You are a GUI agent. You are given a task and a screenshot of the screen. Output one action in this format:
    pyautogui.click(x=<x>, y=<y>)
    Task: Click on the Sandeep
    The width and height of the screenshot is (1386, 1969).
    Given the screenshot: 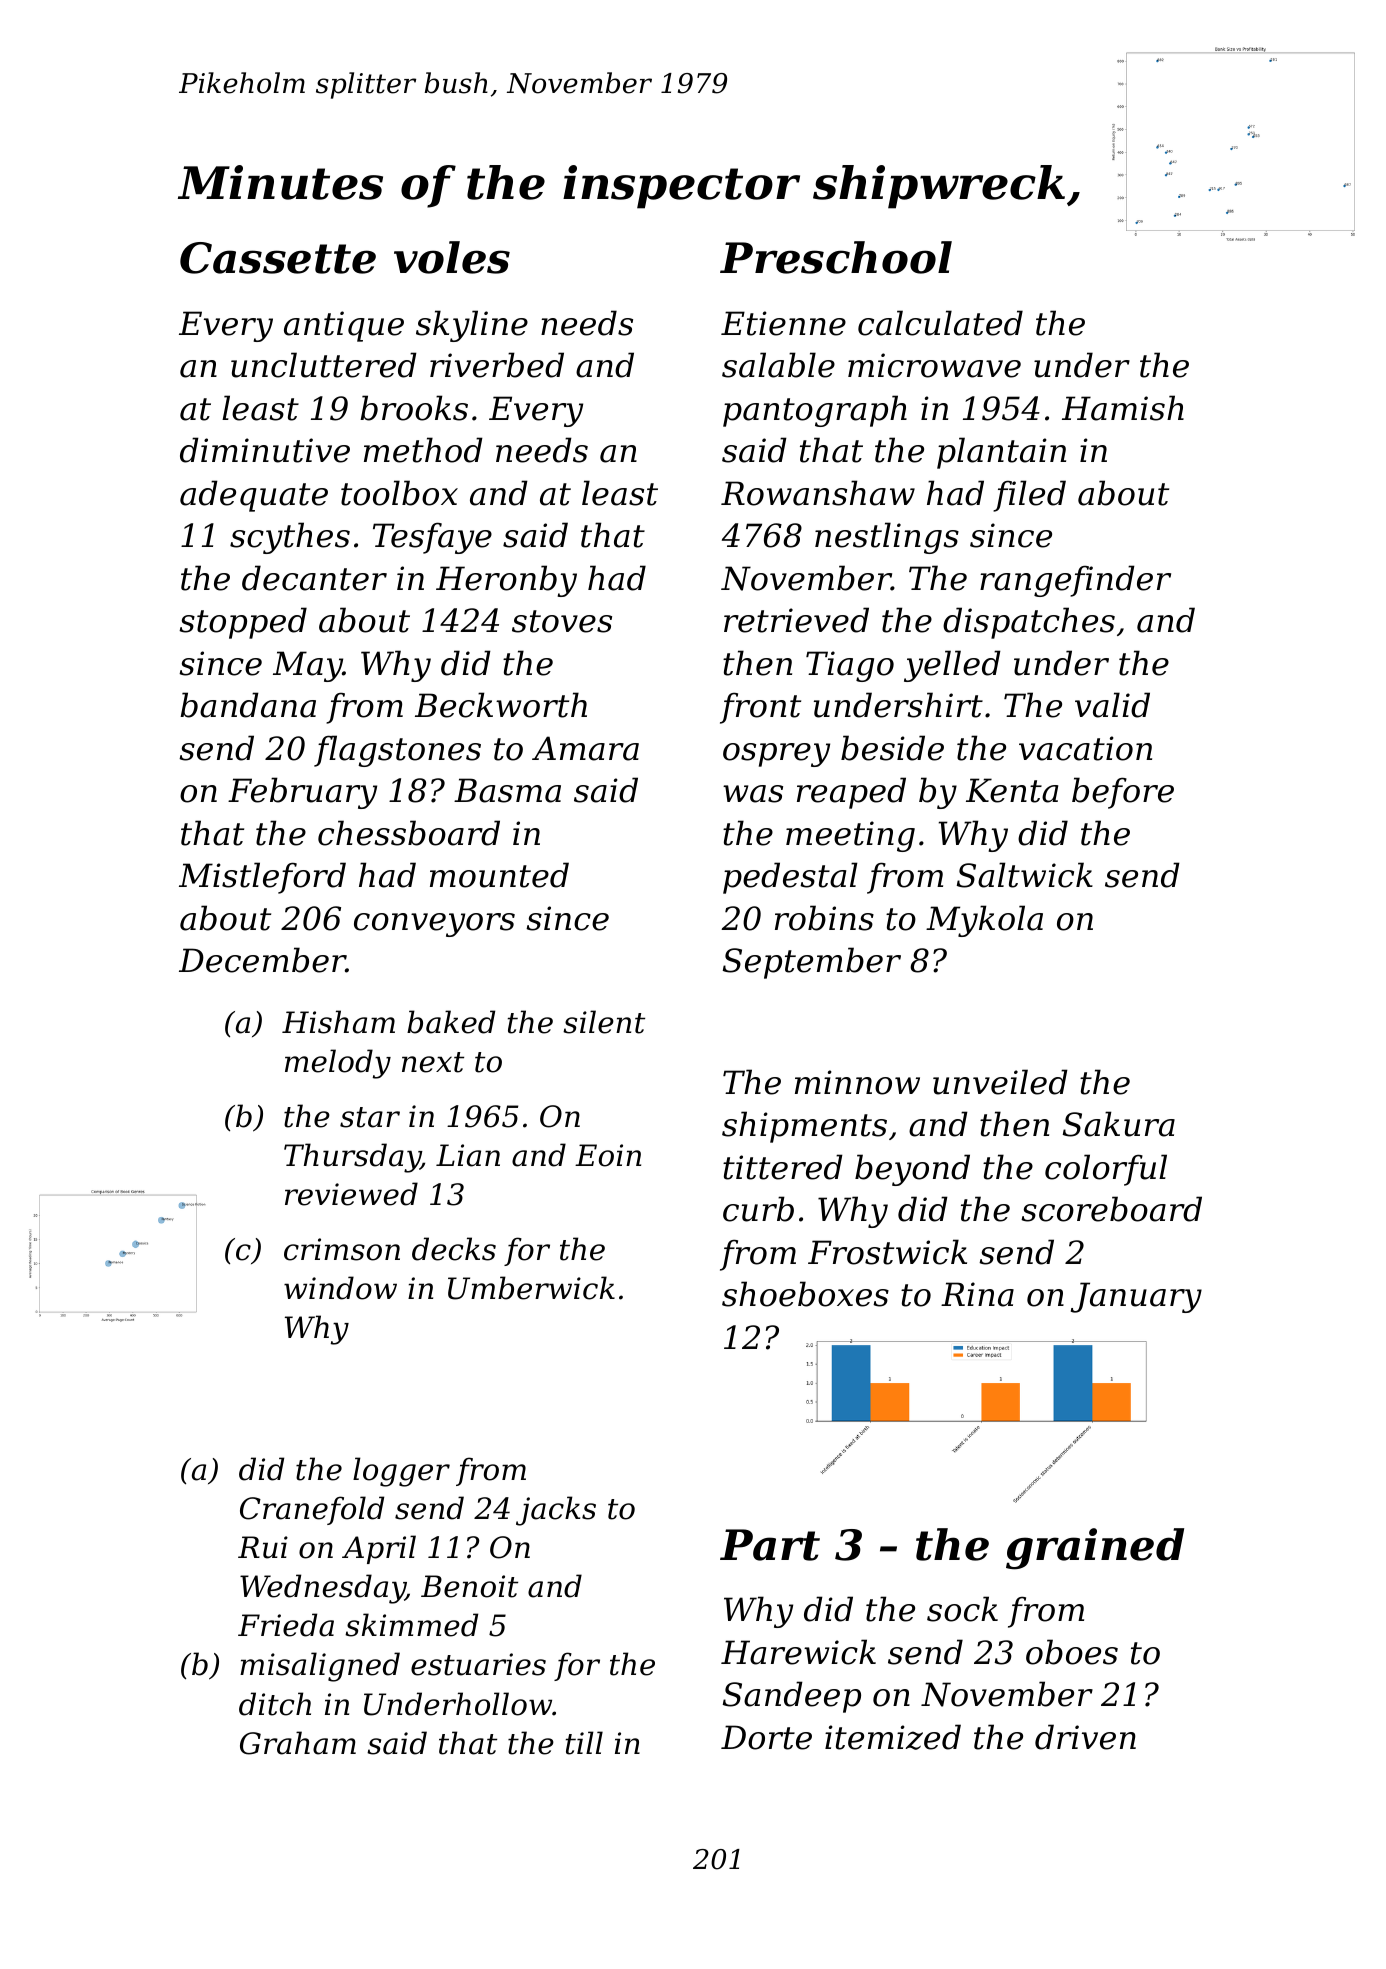 What is the action you would take?
    pyautogui.click(x=792, y=1697)
